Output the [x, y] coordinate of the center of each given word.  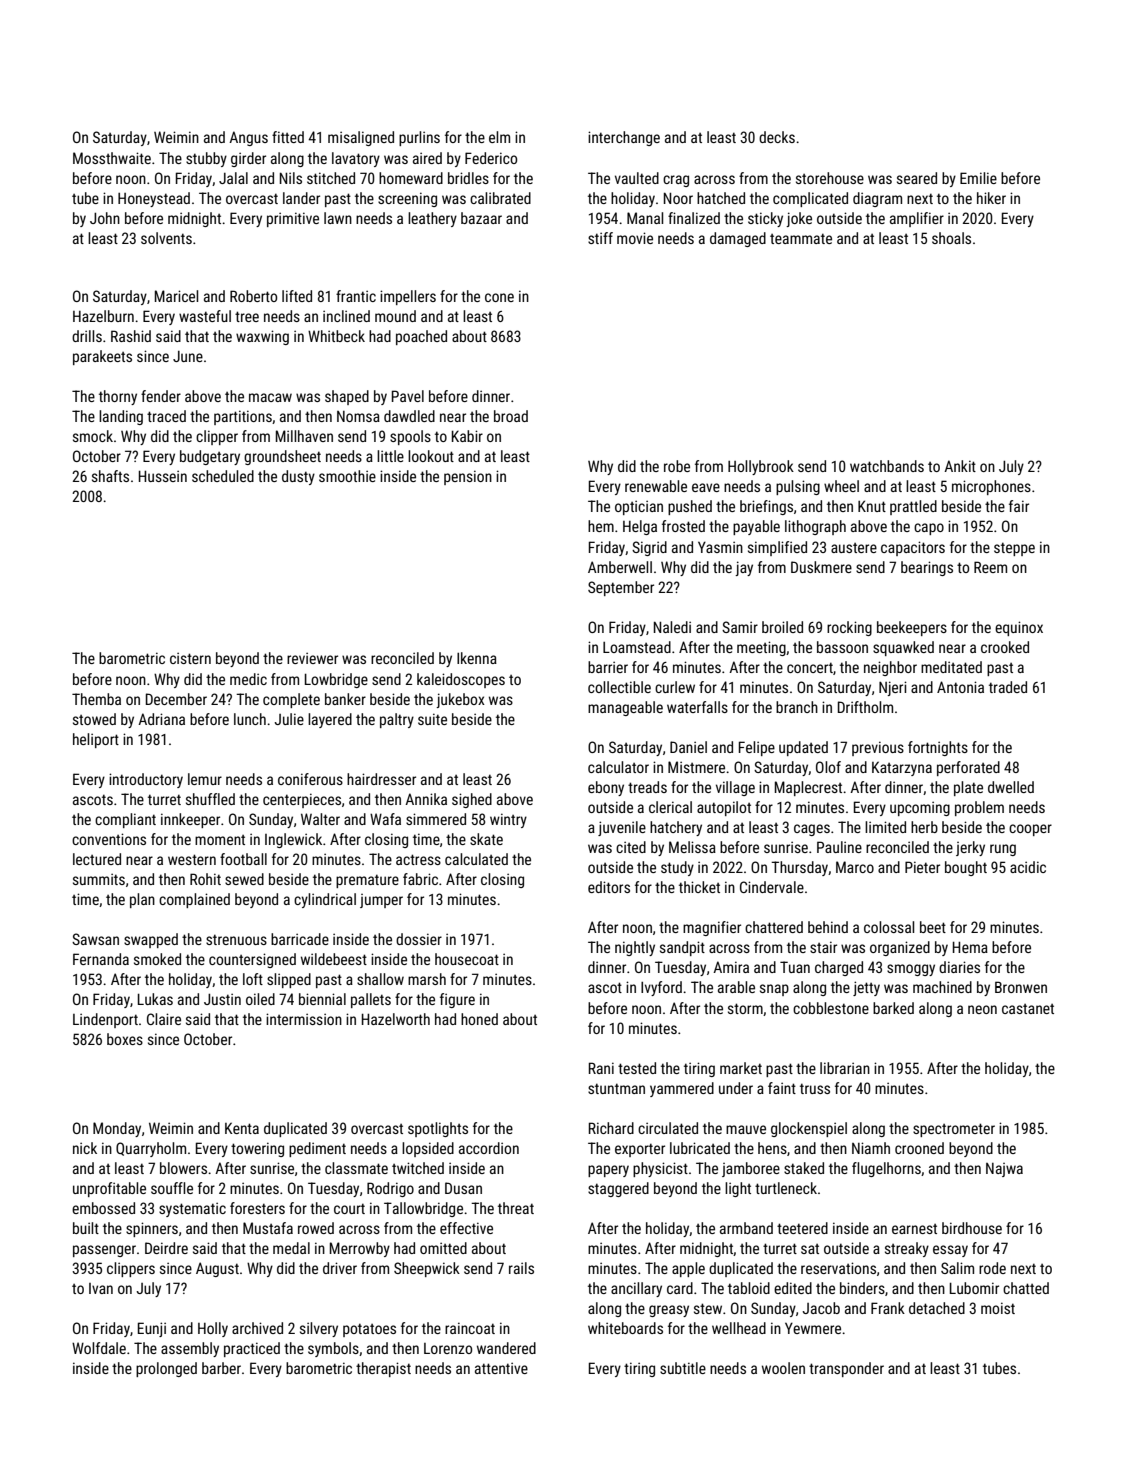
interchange [624, 138]
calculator [618, 767]
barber [221, 1368]
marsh [427, 979]
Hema [970, 947]
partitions [243, 417]
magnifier [712, 928]
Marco [855, 867]
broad [511, 416]
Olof [828, 767]
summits [99, 879]
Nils [291, 178]
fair [1019, 506]
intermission [304, 1019]
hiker [991, 198]
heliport [96, 740]
